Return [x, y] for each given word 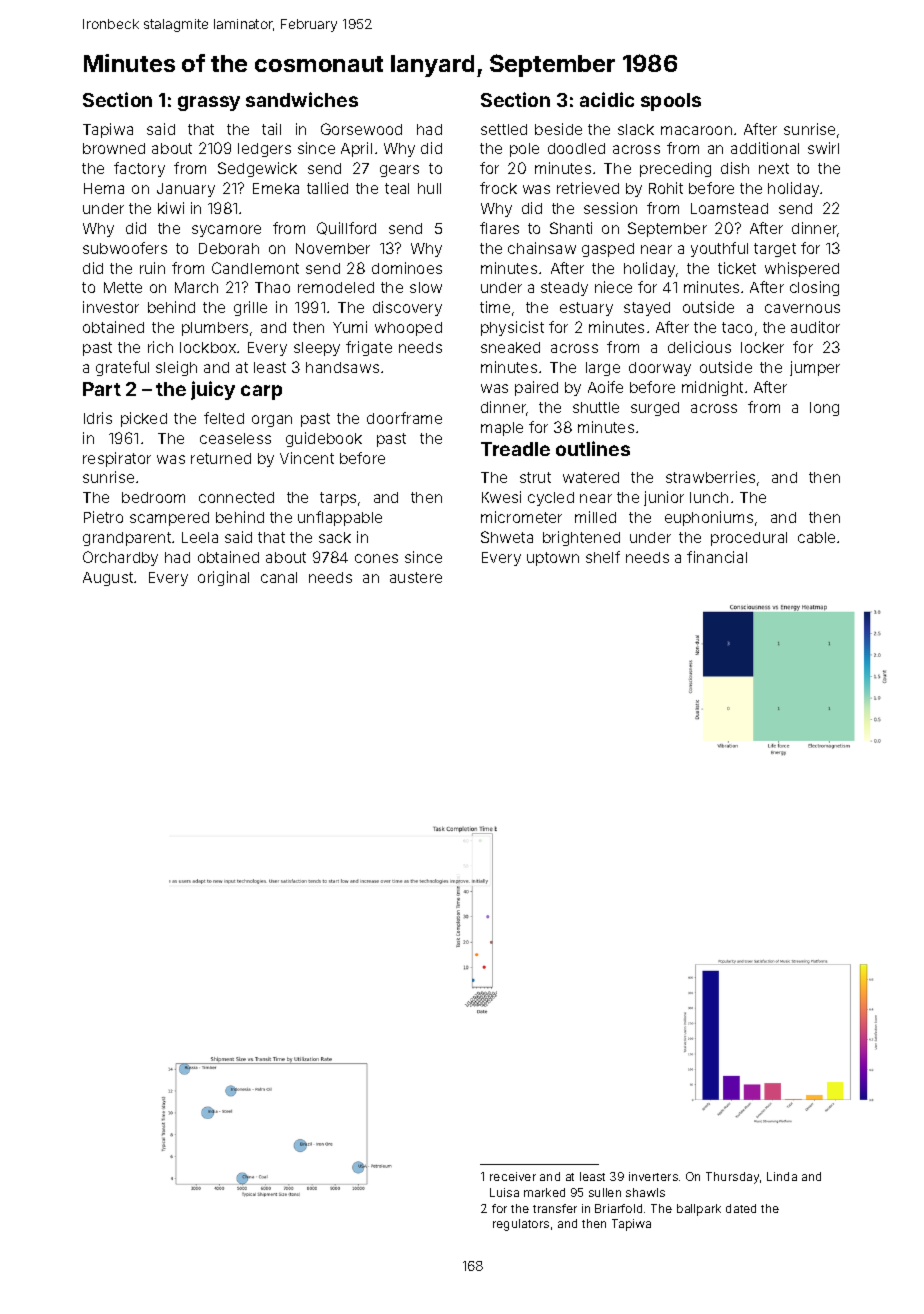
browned [114, 148]
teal [397, 188]
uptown [553, 559]
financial [717, 557]
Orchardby [120, 558]
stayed [647, 309]
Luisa [504, 1192]
